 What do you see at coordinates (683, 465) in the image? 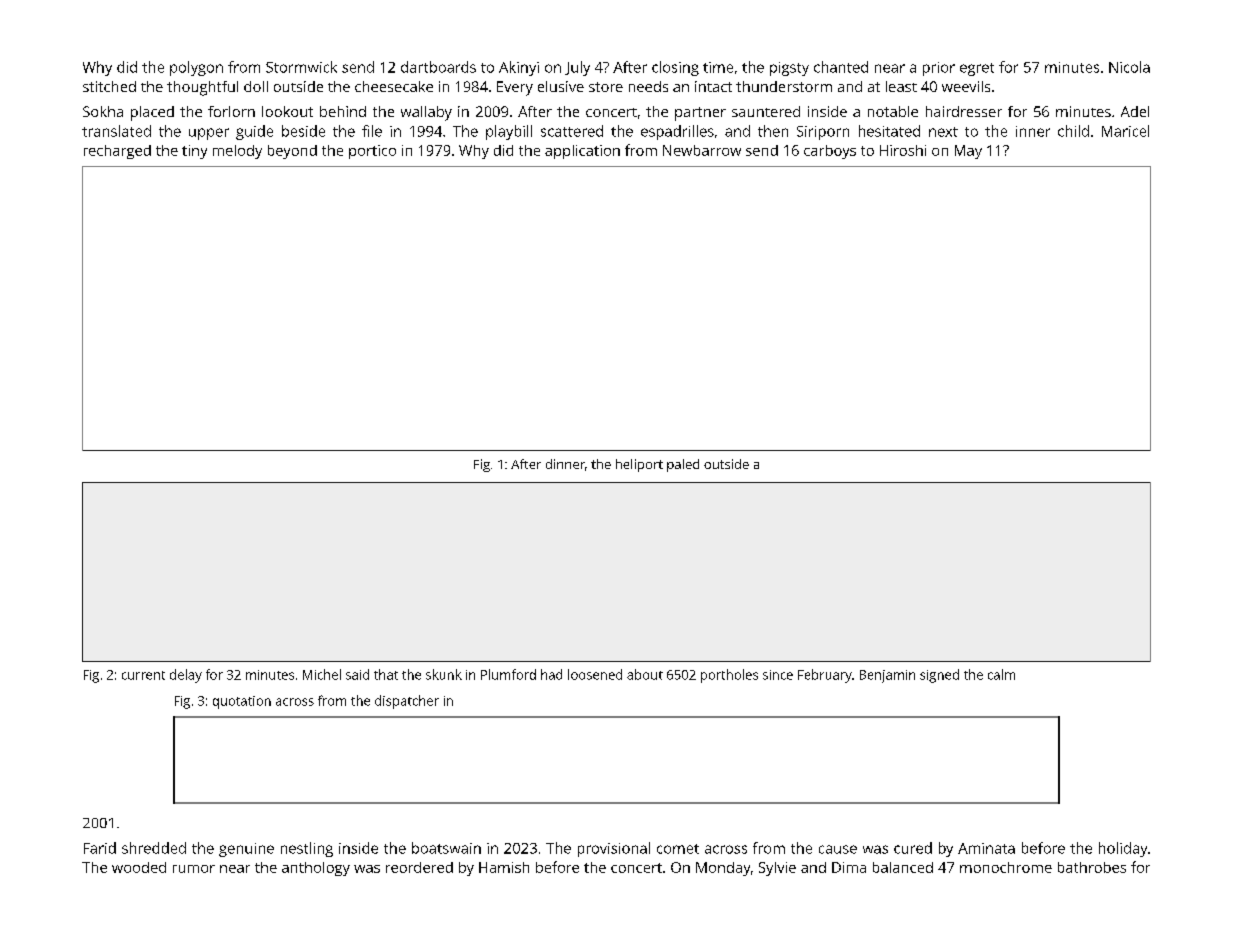
I see `paled` at bounding box center [683, 465].
